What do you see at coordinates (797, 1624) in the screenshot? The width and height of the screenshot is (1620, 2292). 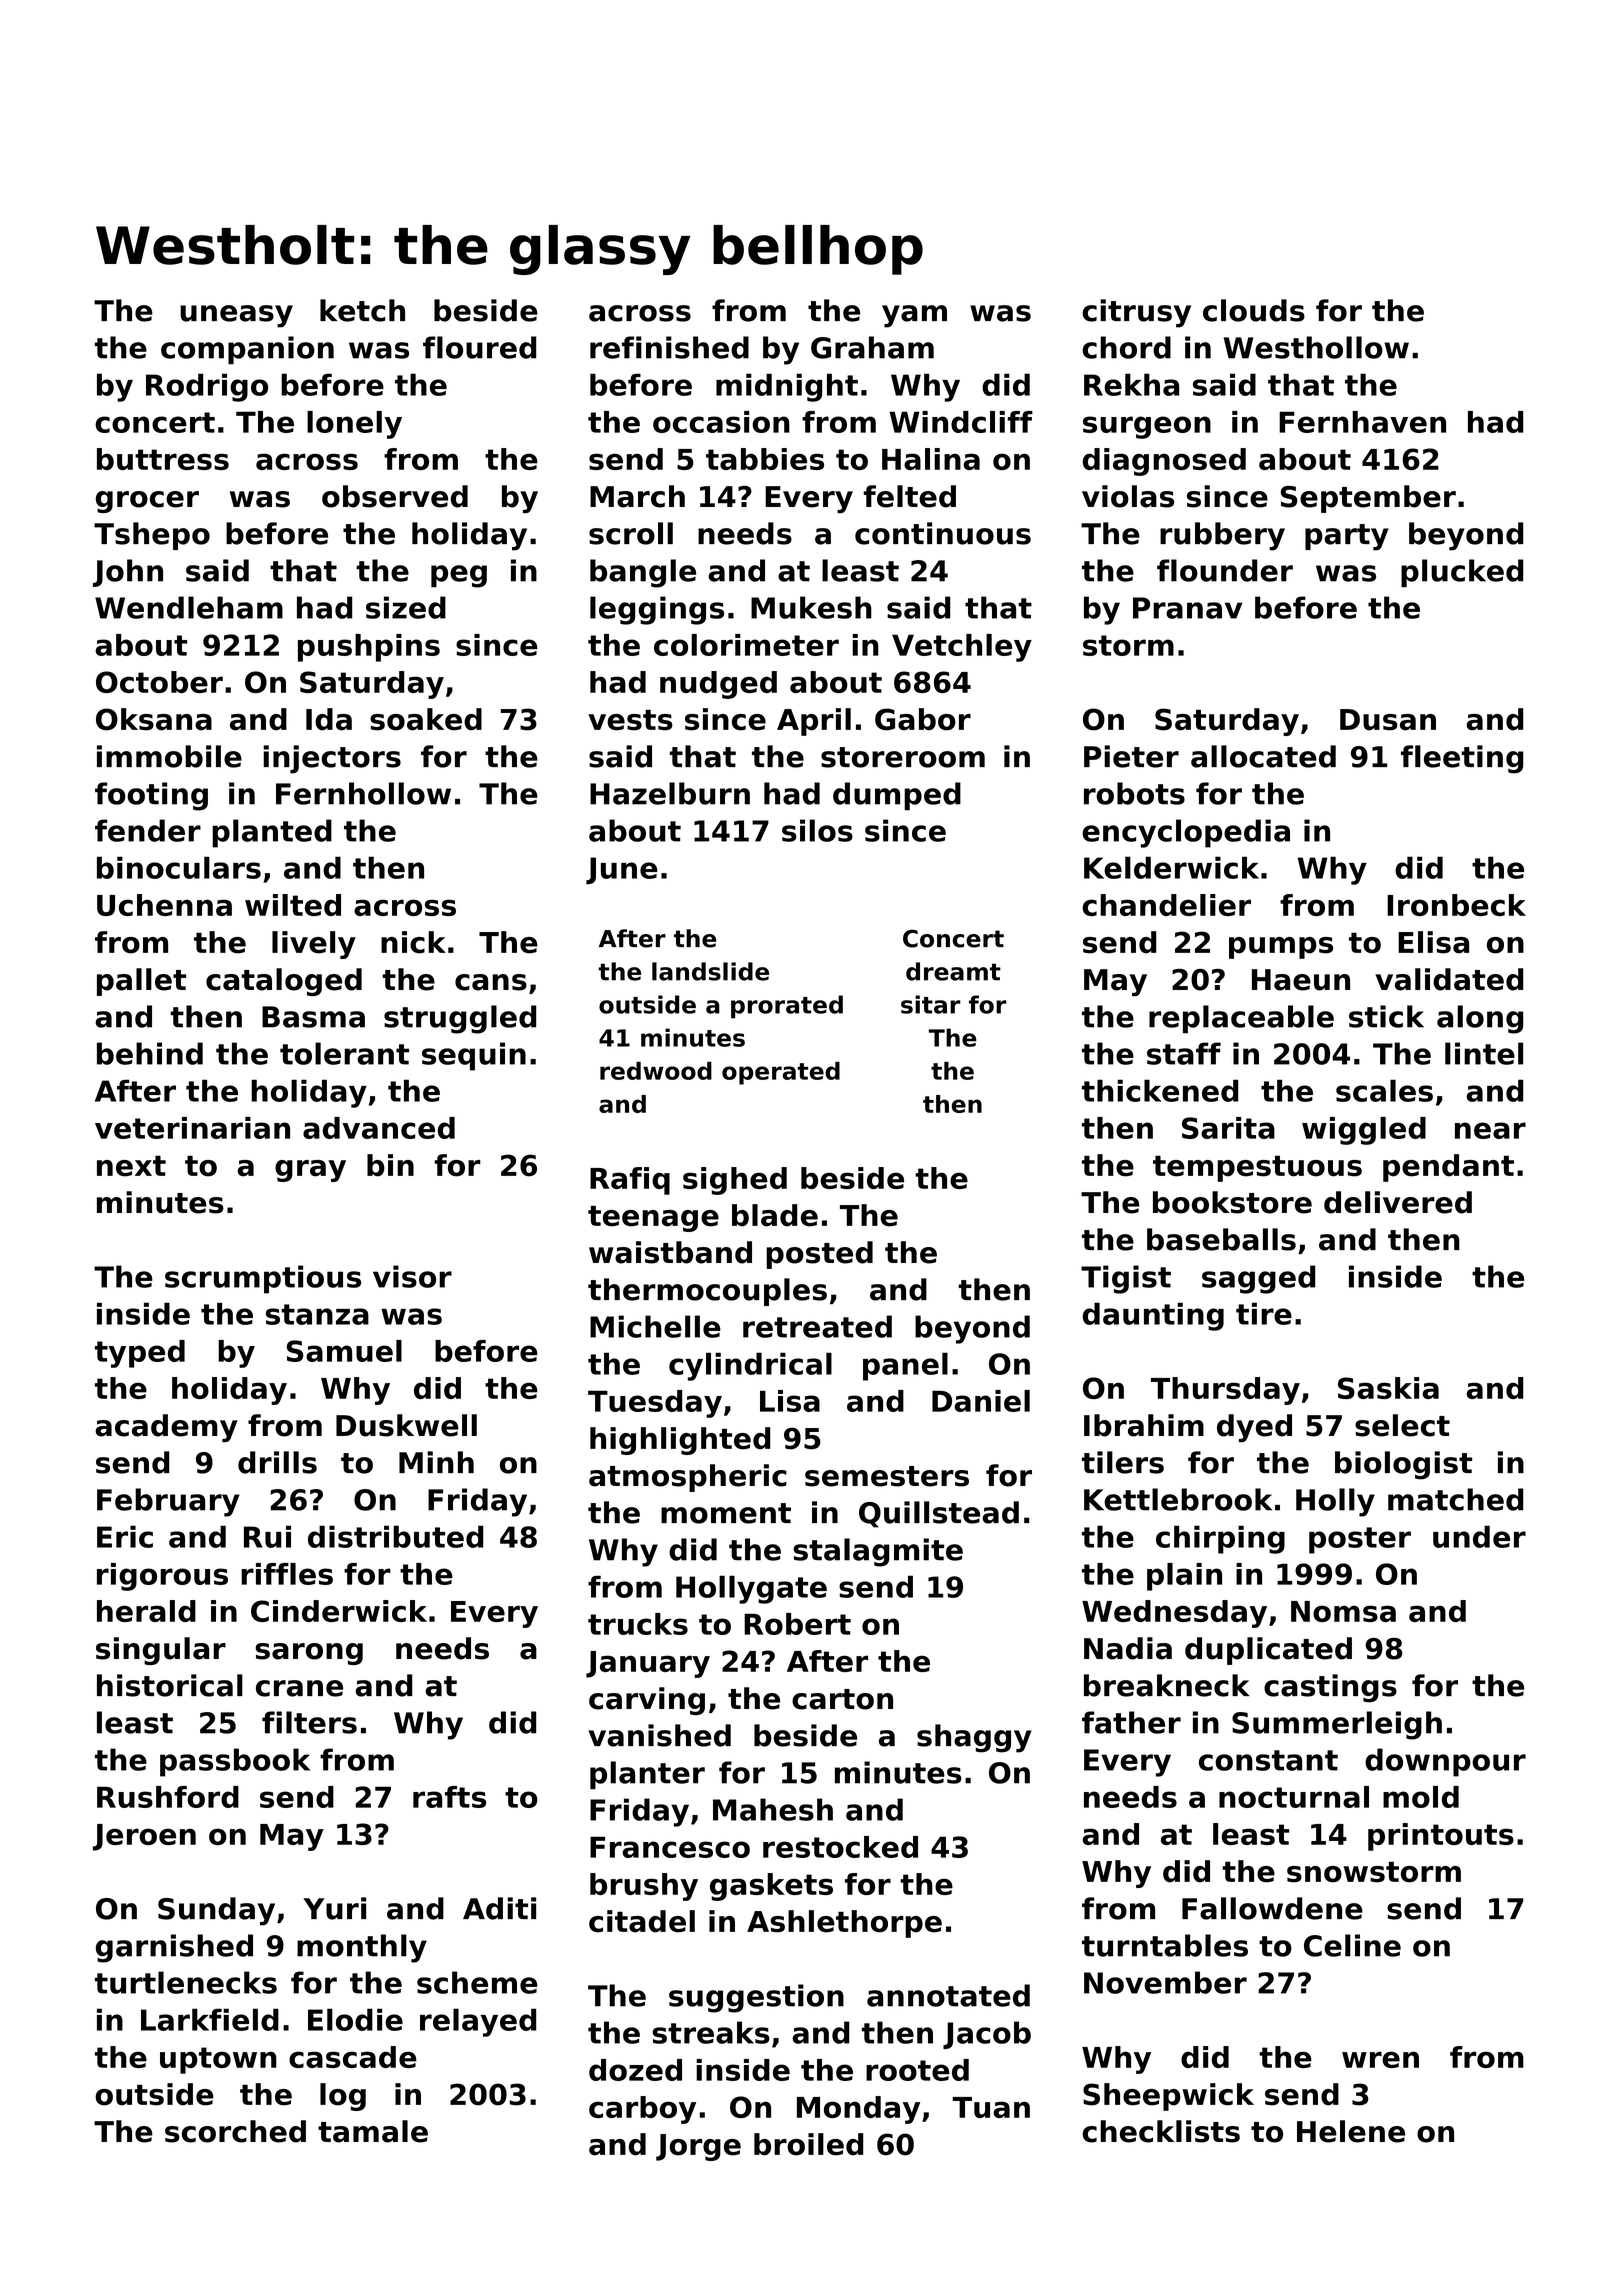 I see `Robert` at bounding box center [797, 1624].
